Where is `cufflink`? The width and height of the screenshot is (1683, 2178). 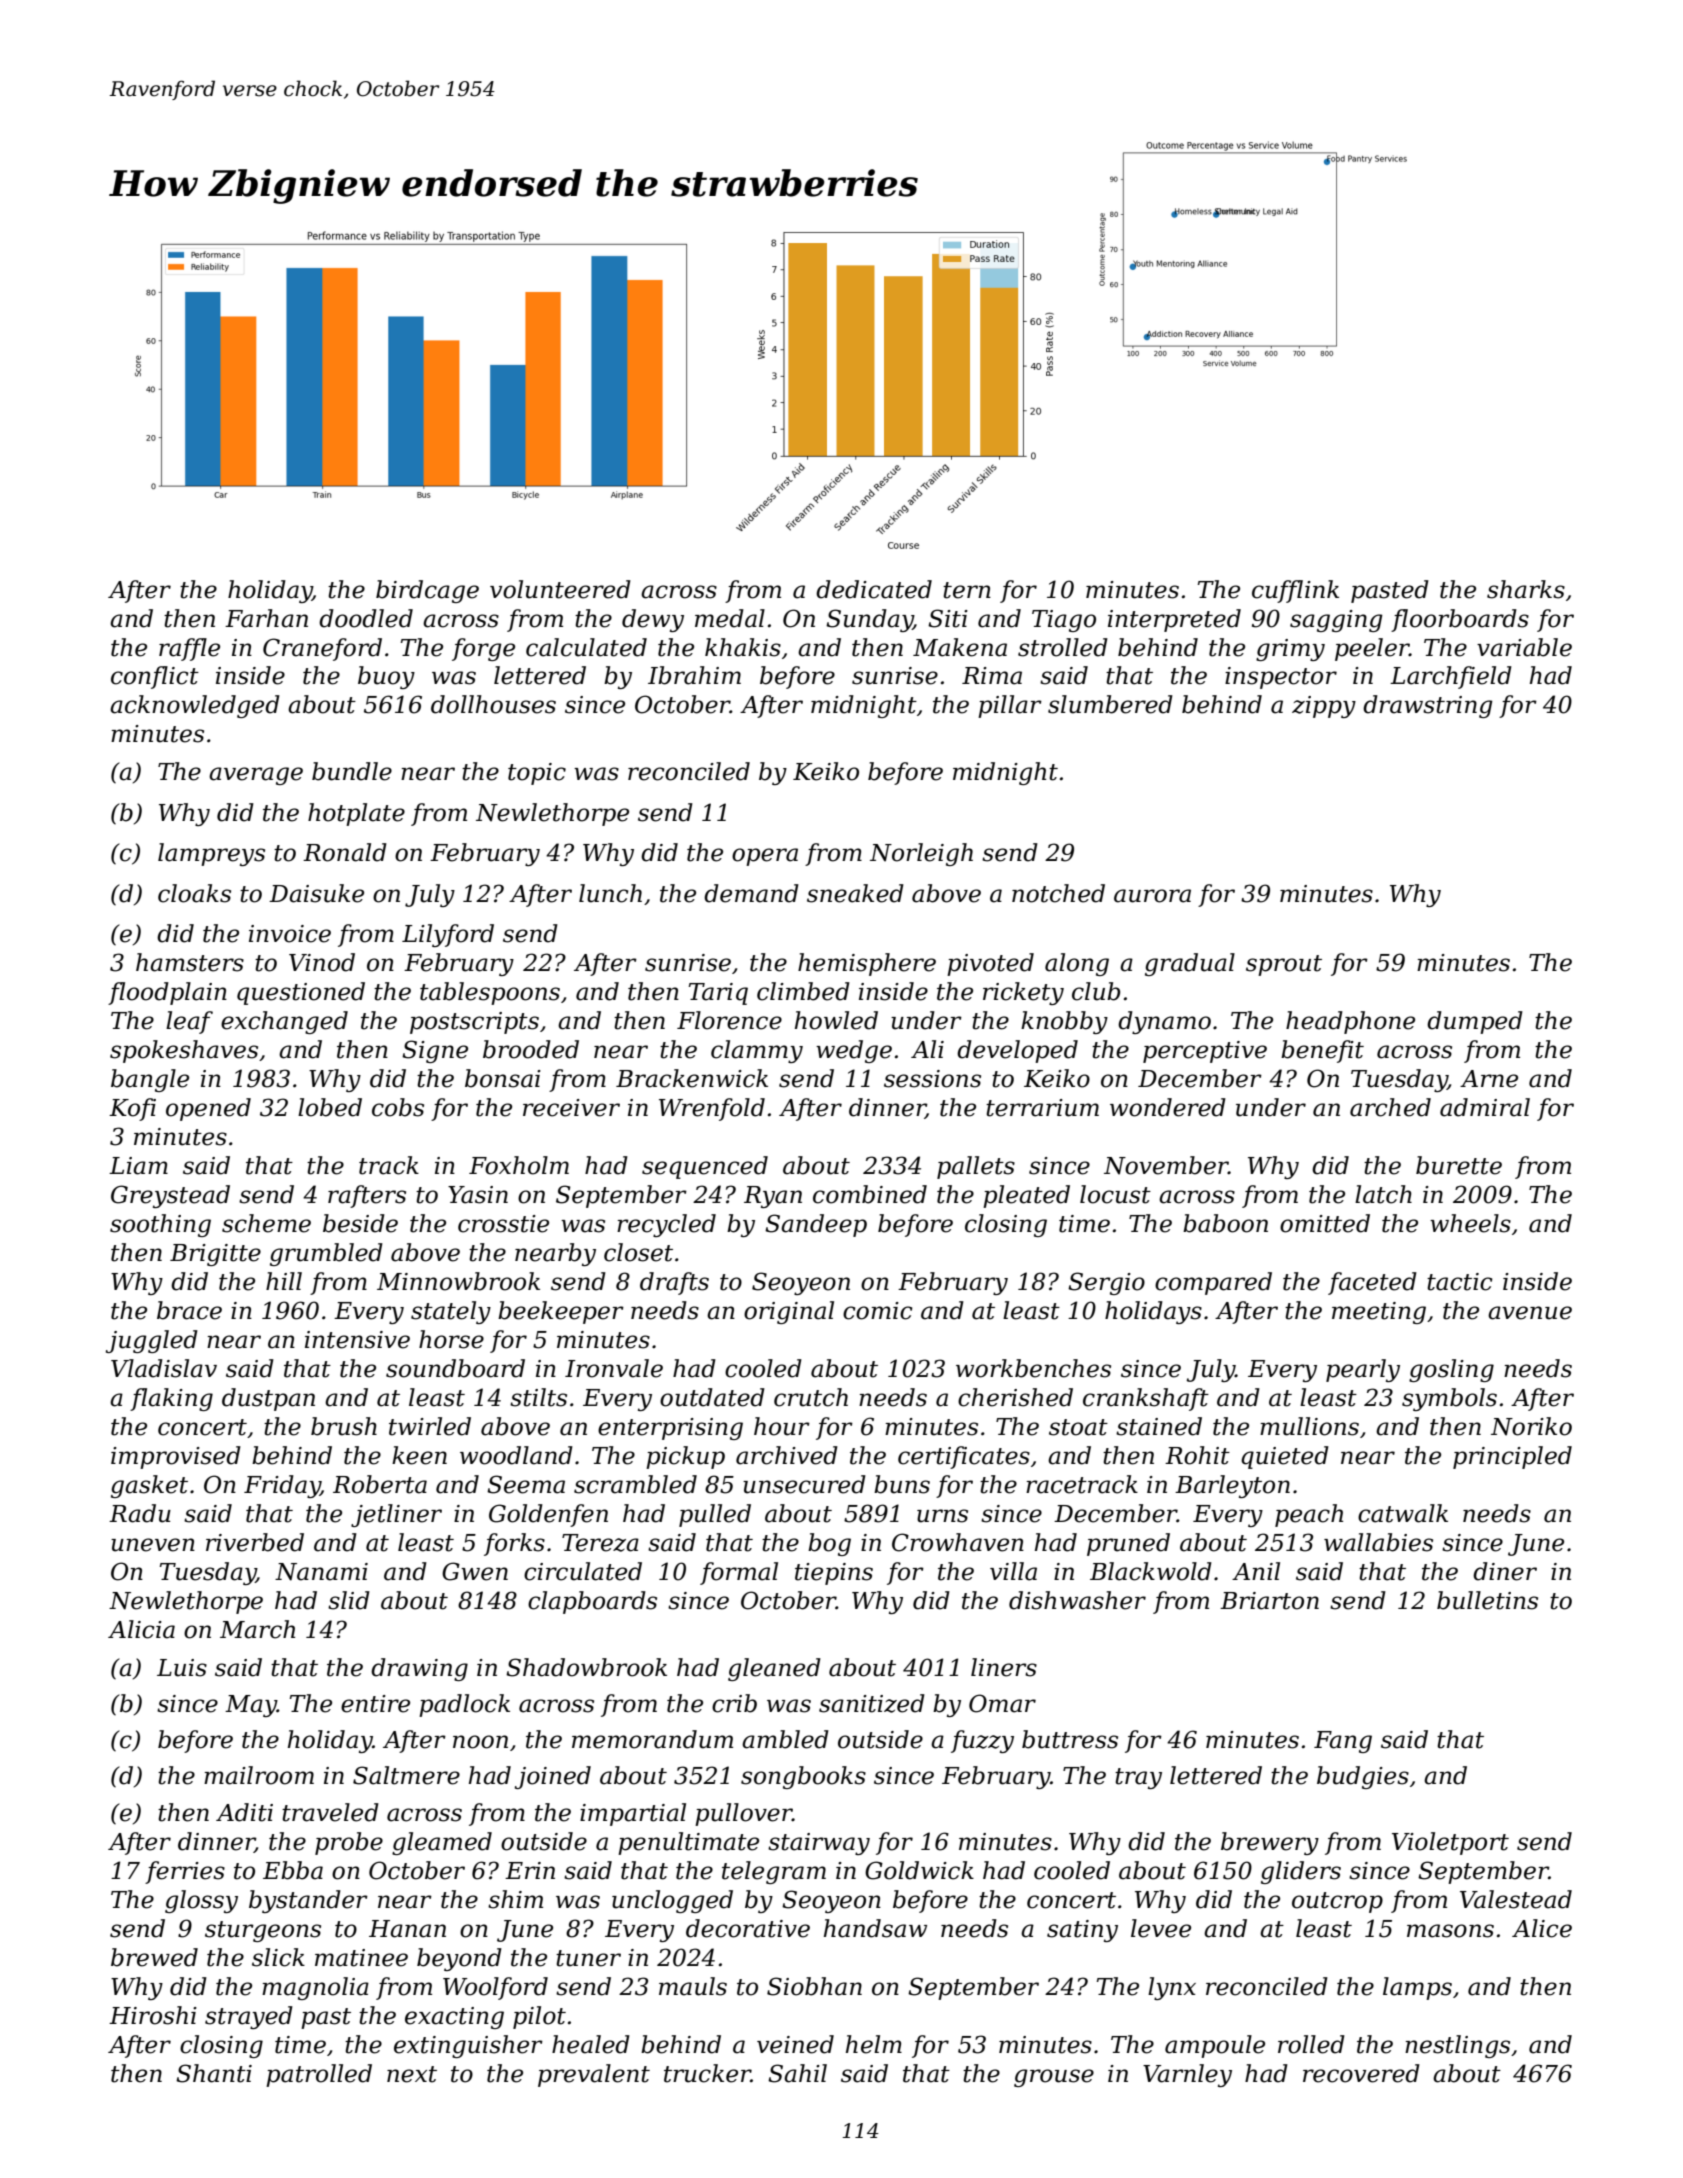
cufflink is located at coordinates (1295, 591).
